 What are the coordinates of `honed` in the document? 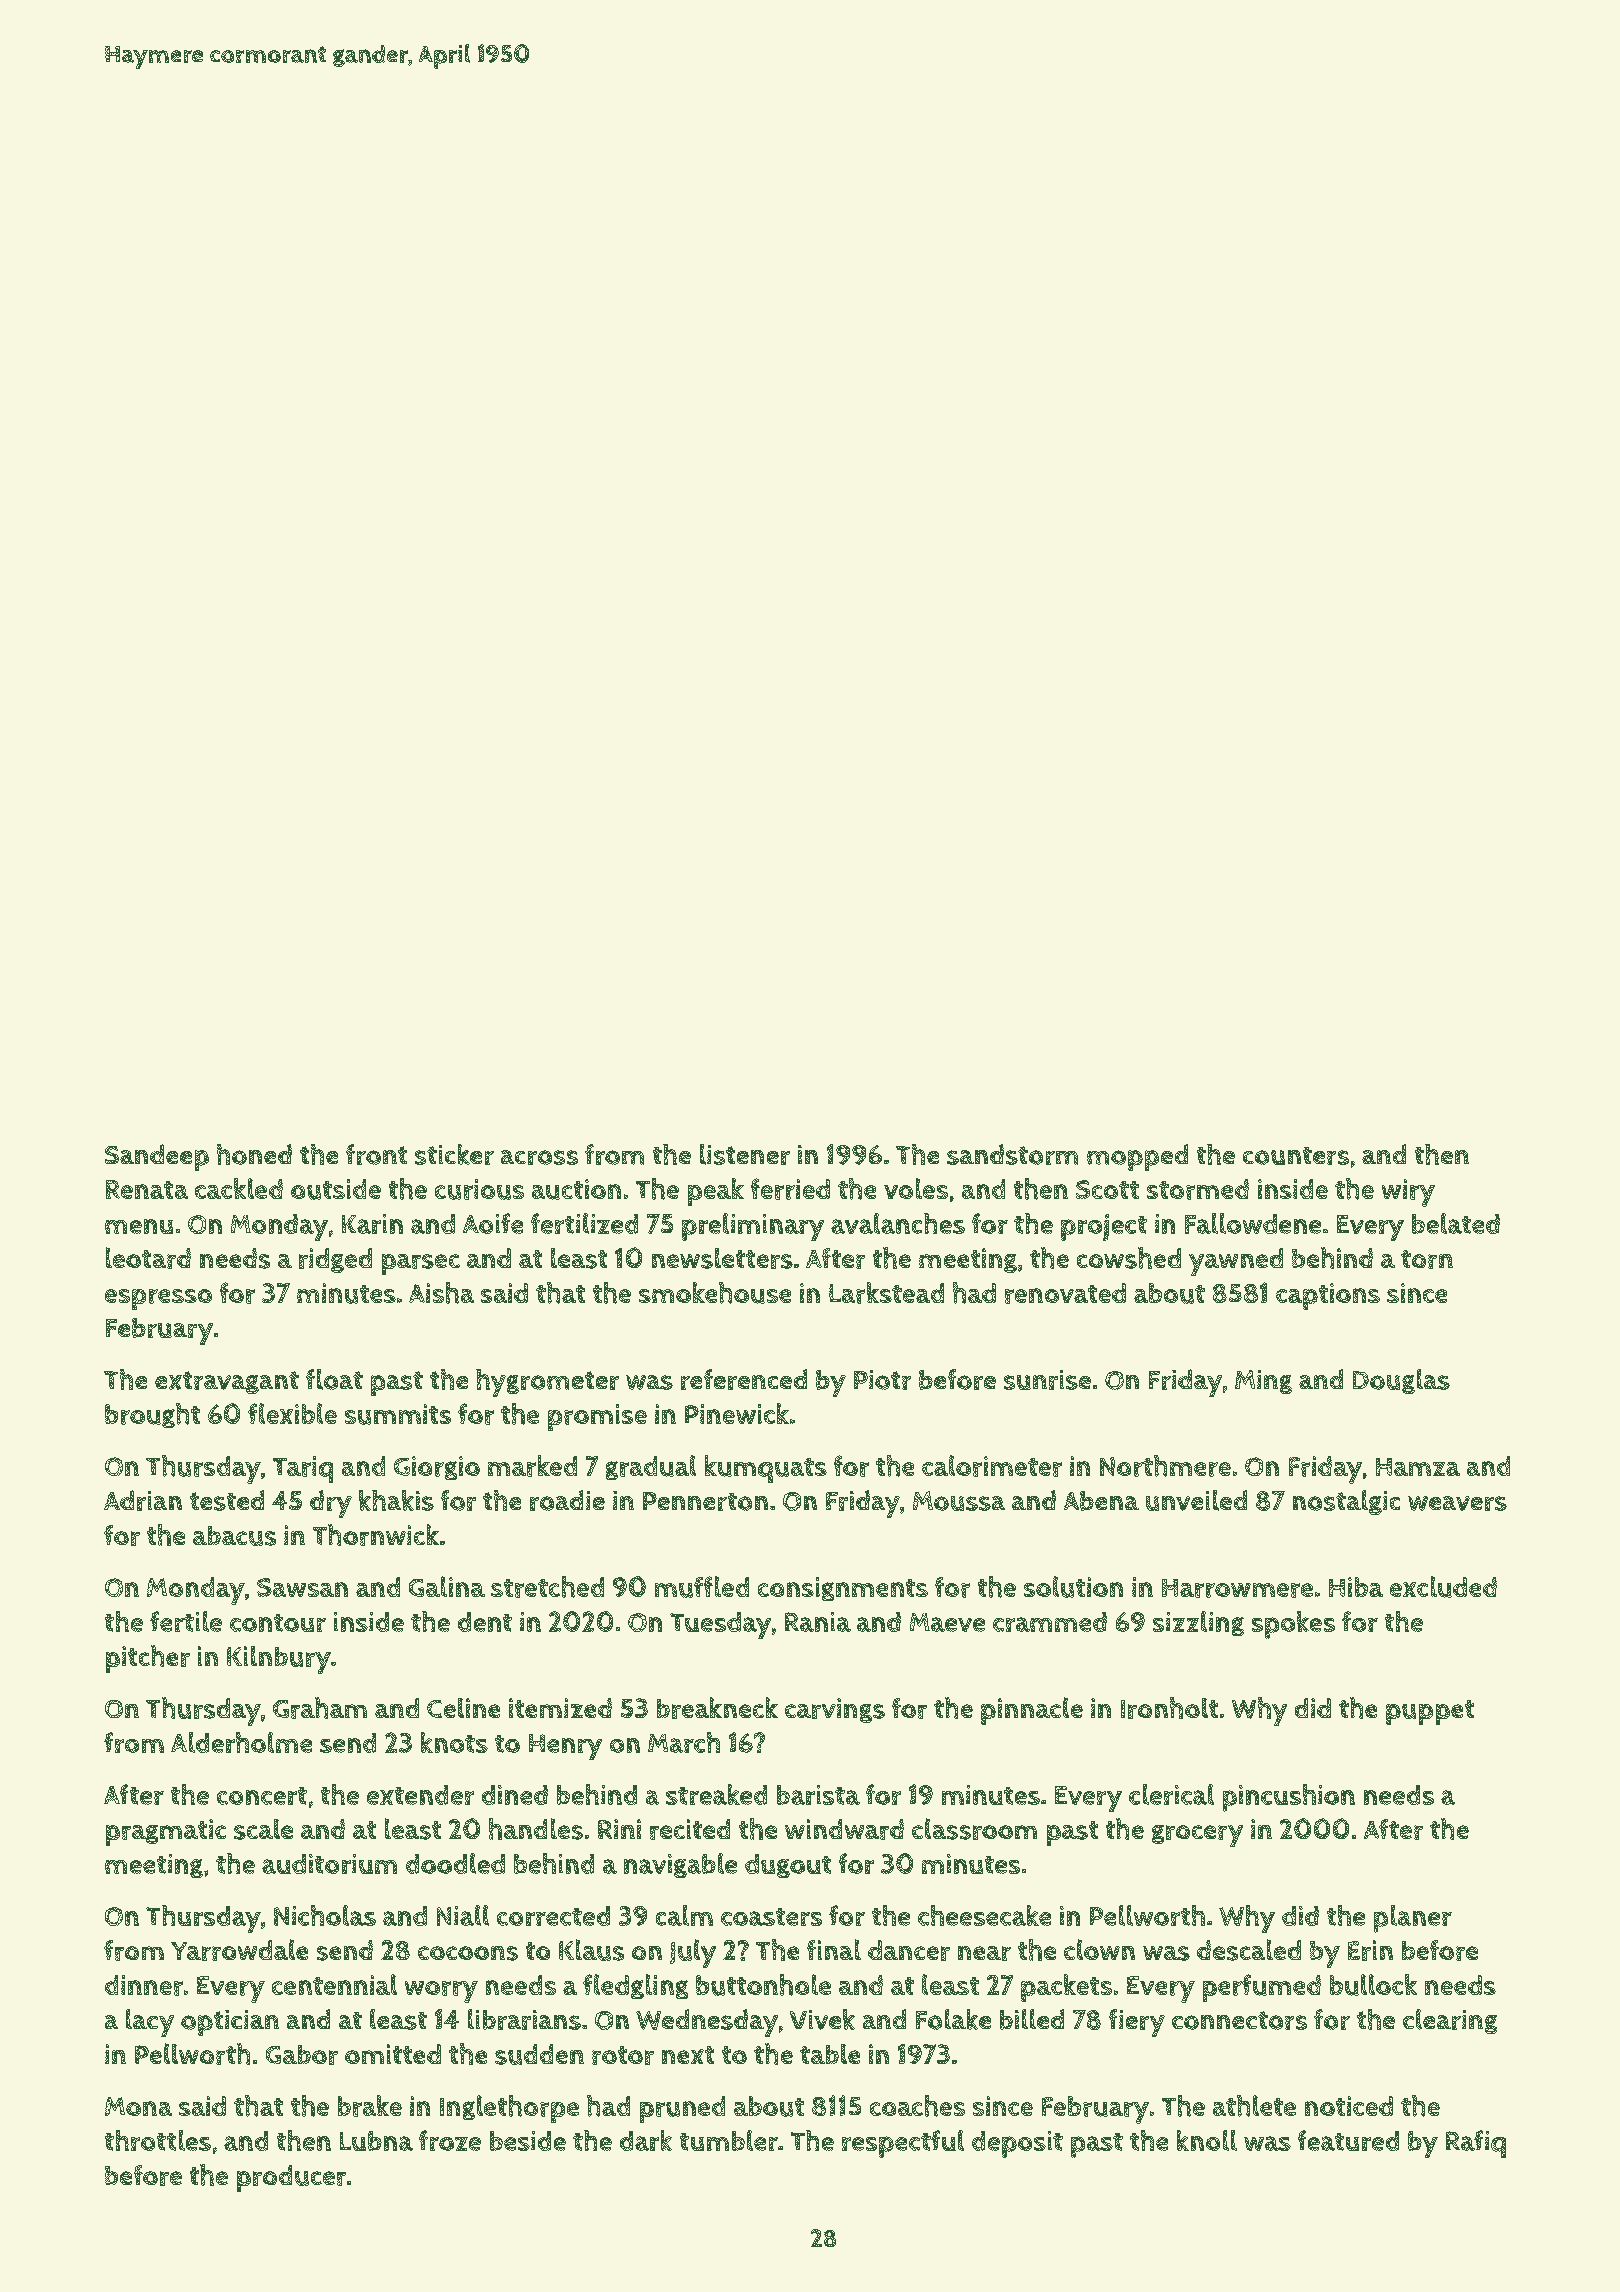 It's located at (254, 1154).
